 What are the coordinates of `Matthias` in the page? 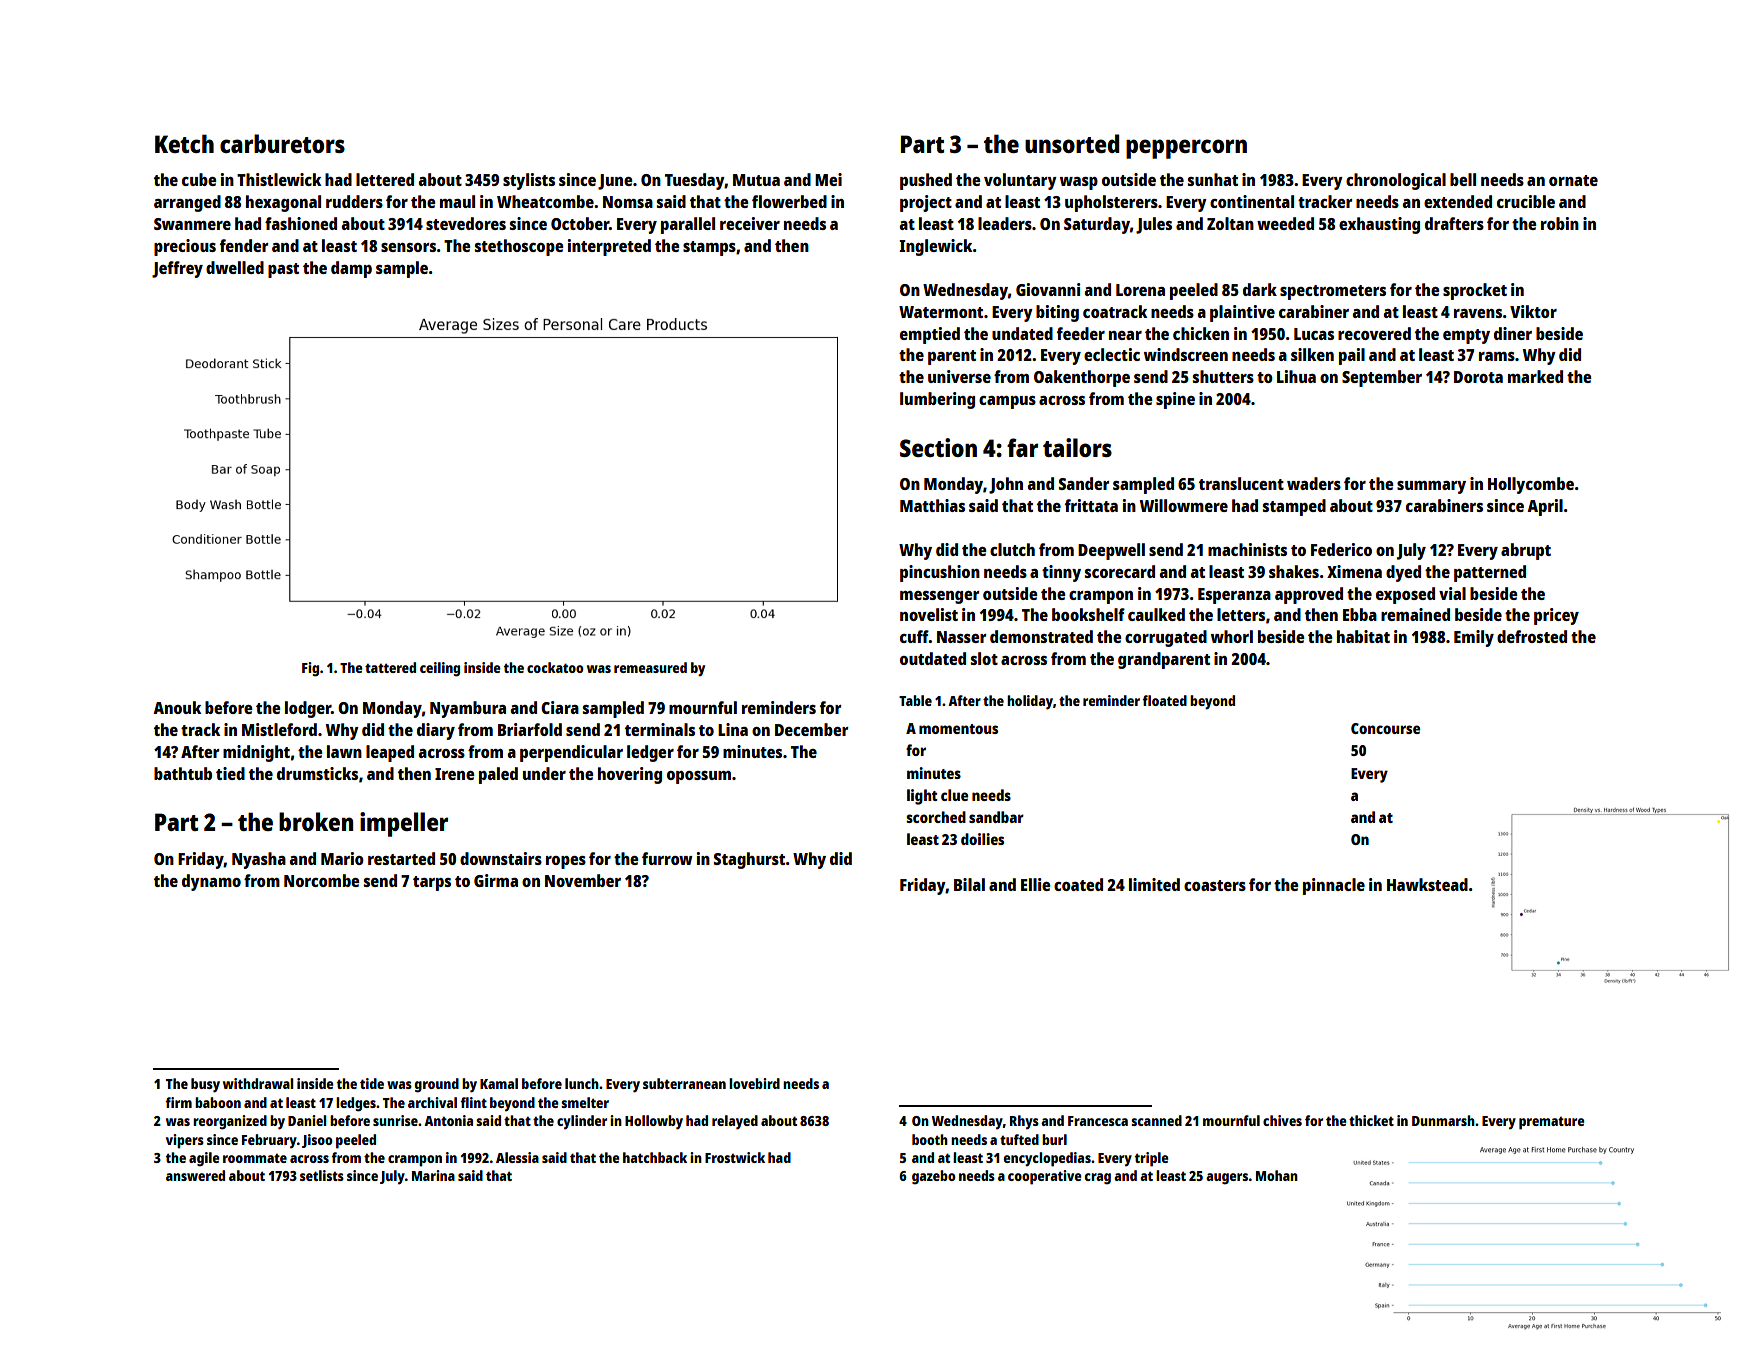 It's located at (932, 505).
